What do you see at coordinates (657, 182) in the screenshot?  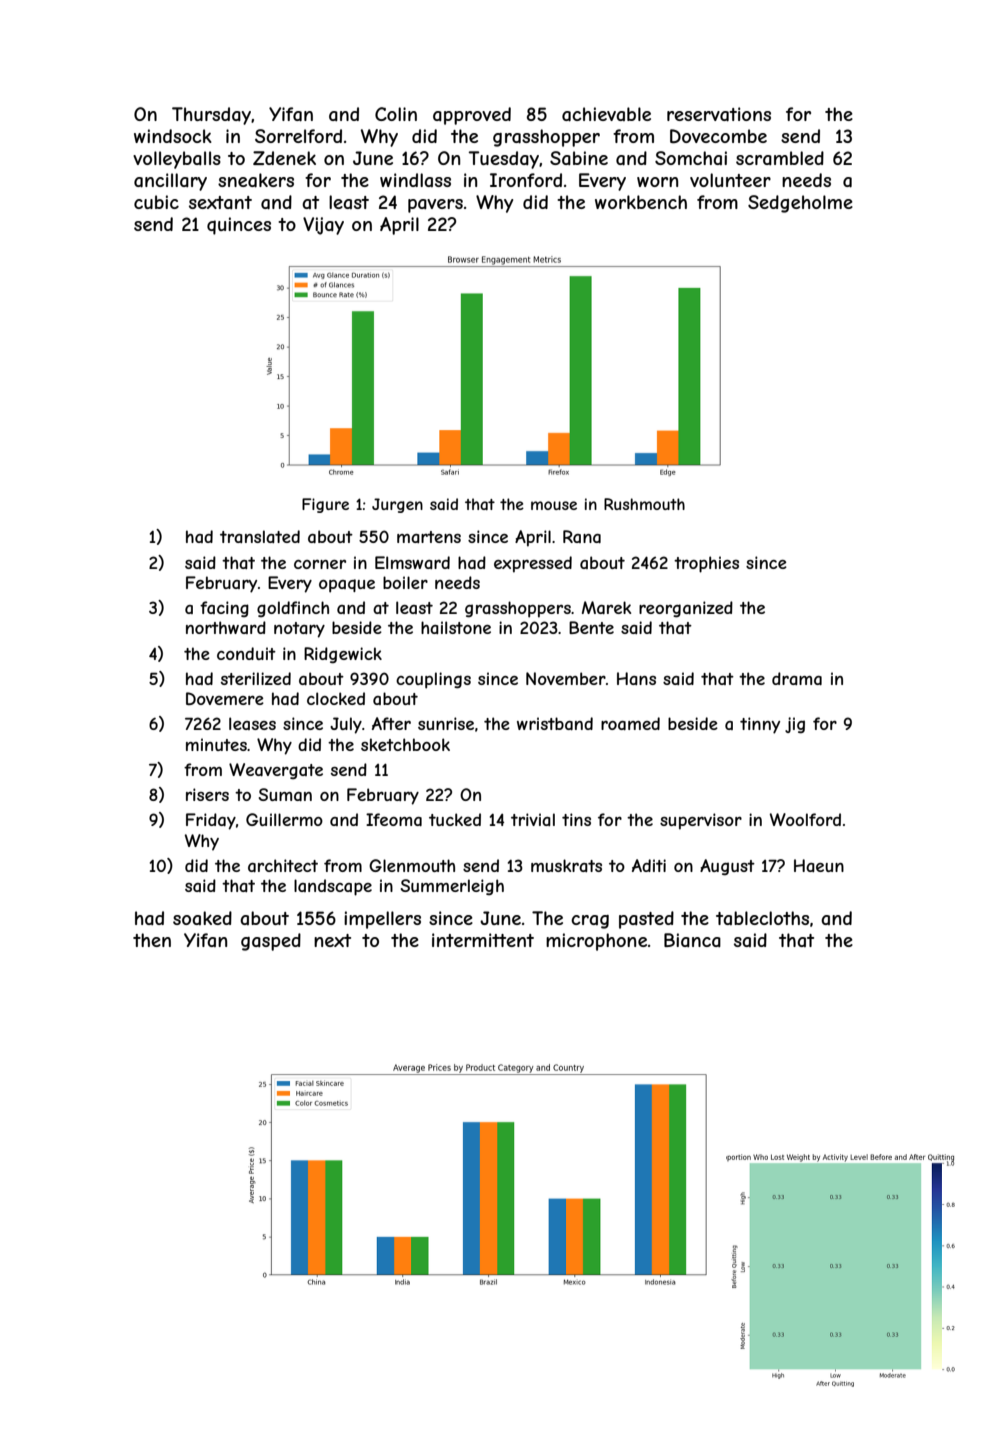 I see `worn` at bounding box center [657, 182].
